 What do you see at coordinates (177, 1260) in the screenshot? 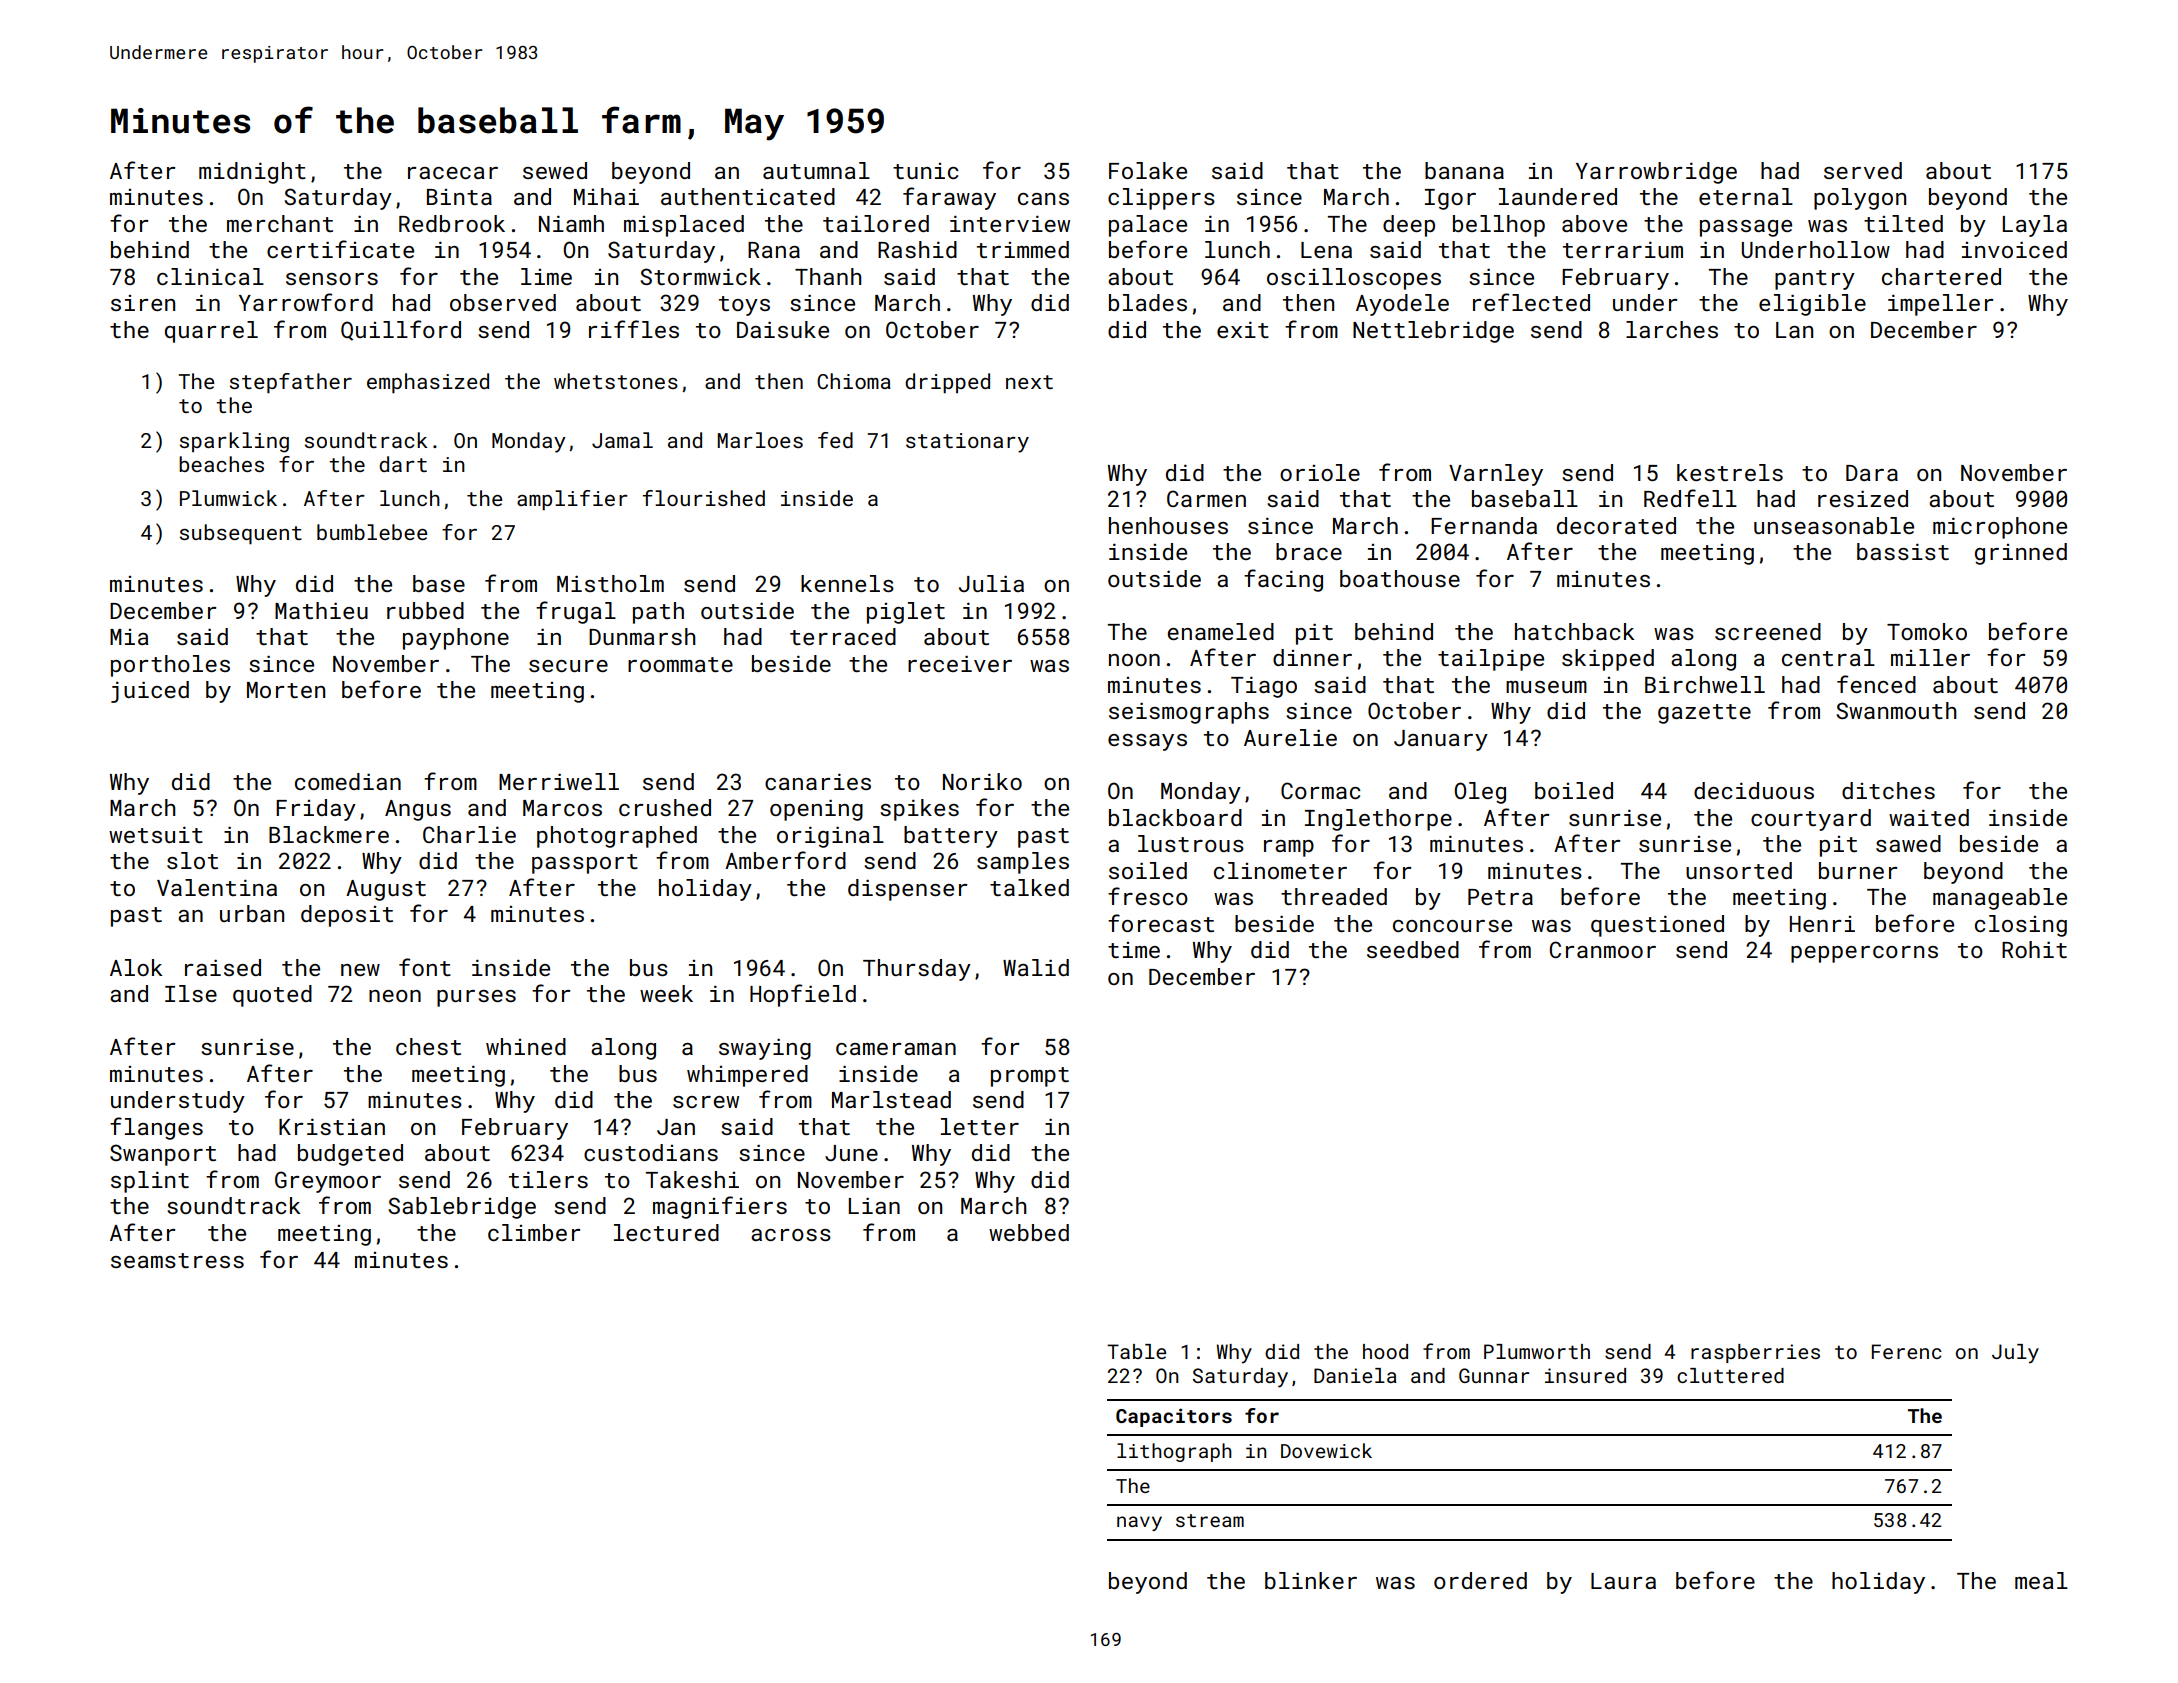
I see `seamstress` at bounding box center [177, 1260].
